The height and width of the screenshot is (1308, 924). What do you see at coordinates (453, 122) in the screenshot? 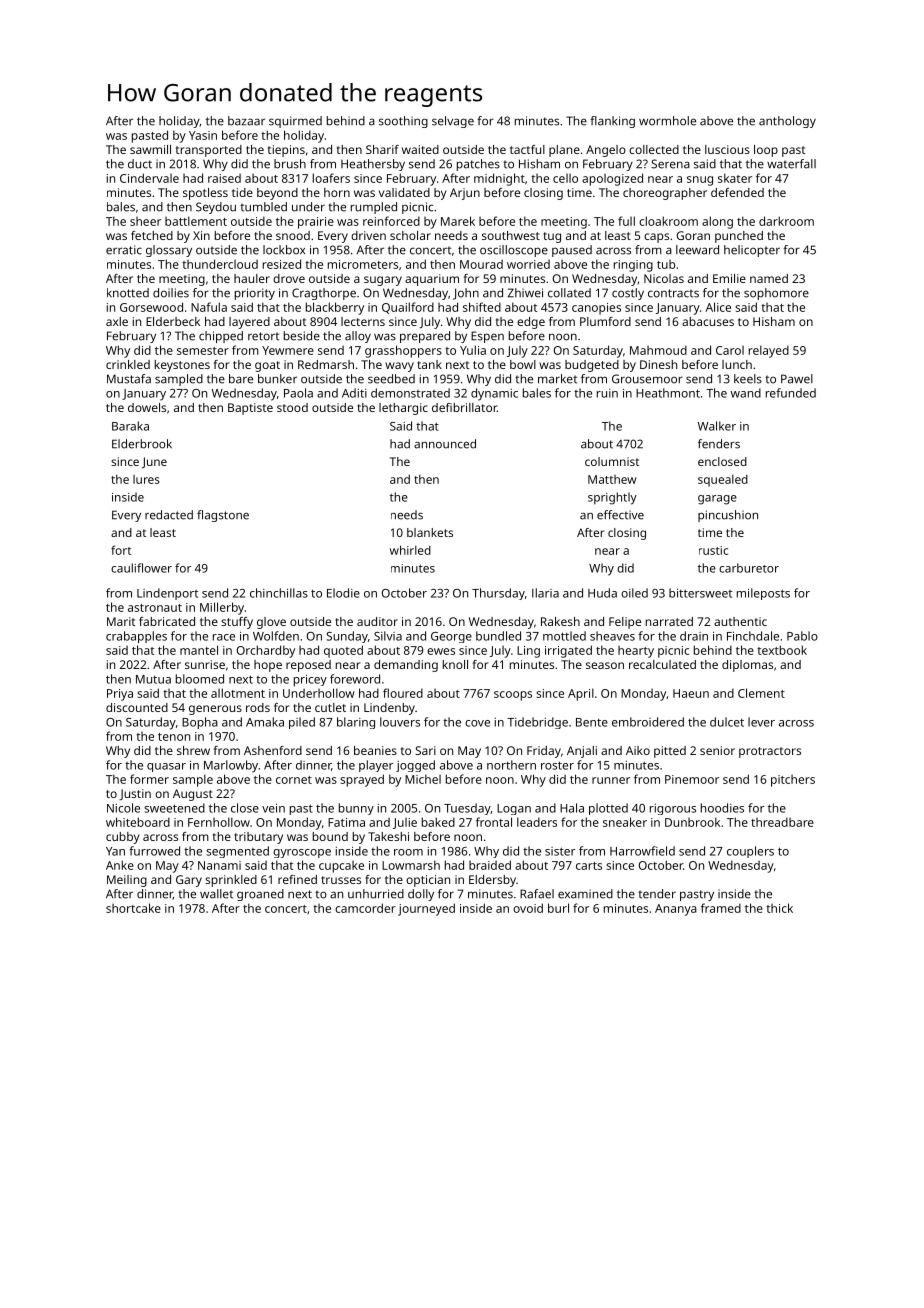
I see `selvage` at bounding box center [453, 122].
